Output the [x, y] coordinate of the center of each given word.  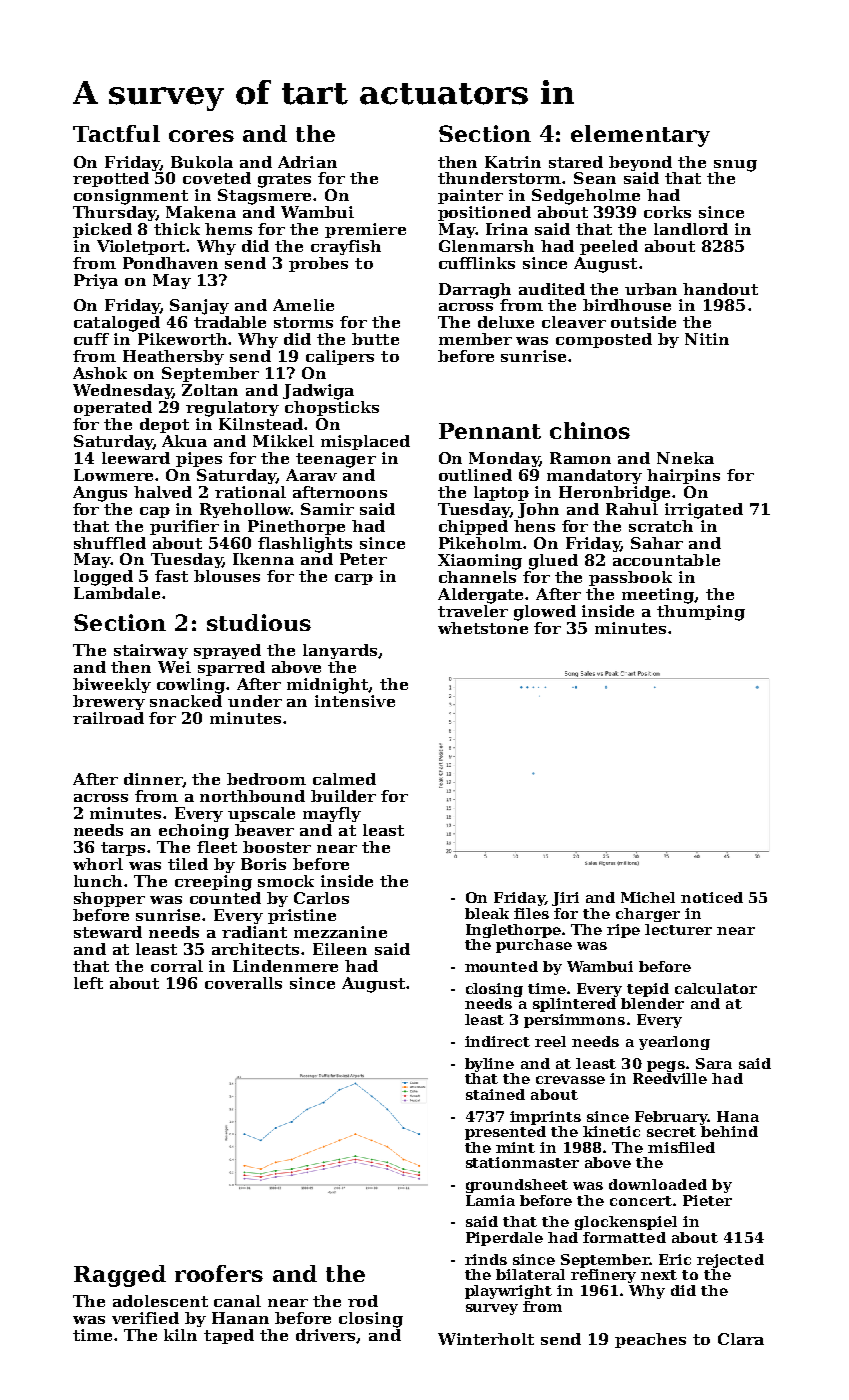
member [475, 339]
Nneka [685, 458]
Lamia [490, 1200]
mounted [501, 966]
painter [470, 196]
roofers [219, 1273]
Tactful [116, 133]
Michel [648, 897]
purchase [534, 946]
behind [729, 1131]
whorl [98, 864]
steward [108, 932]
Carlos [321, 898]
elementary [640, 136]
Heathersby [173, 357]
